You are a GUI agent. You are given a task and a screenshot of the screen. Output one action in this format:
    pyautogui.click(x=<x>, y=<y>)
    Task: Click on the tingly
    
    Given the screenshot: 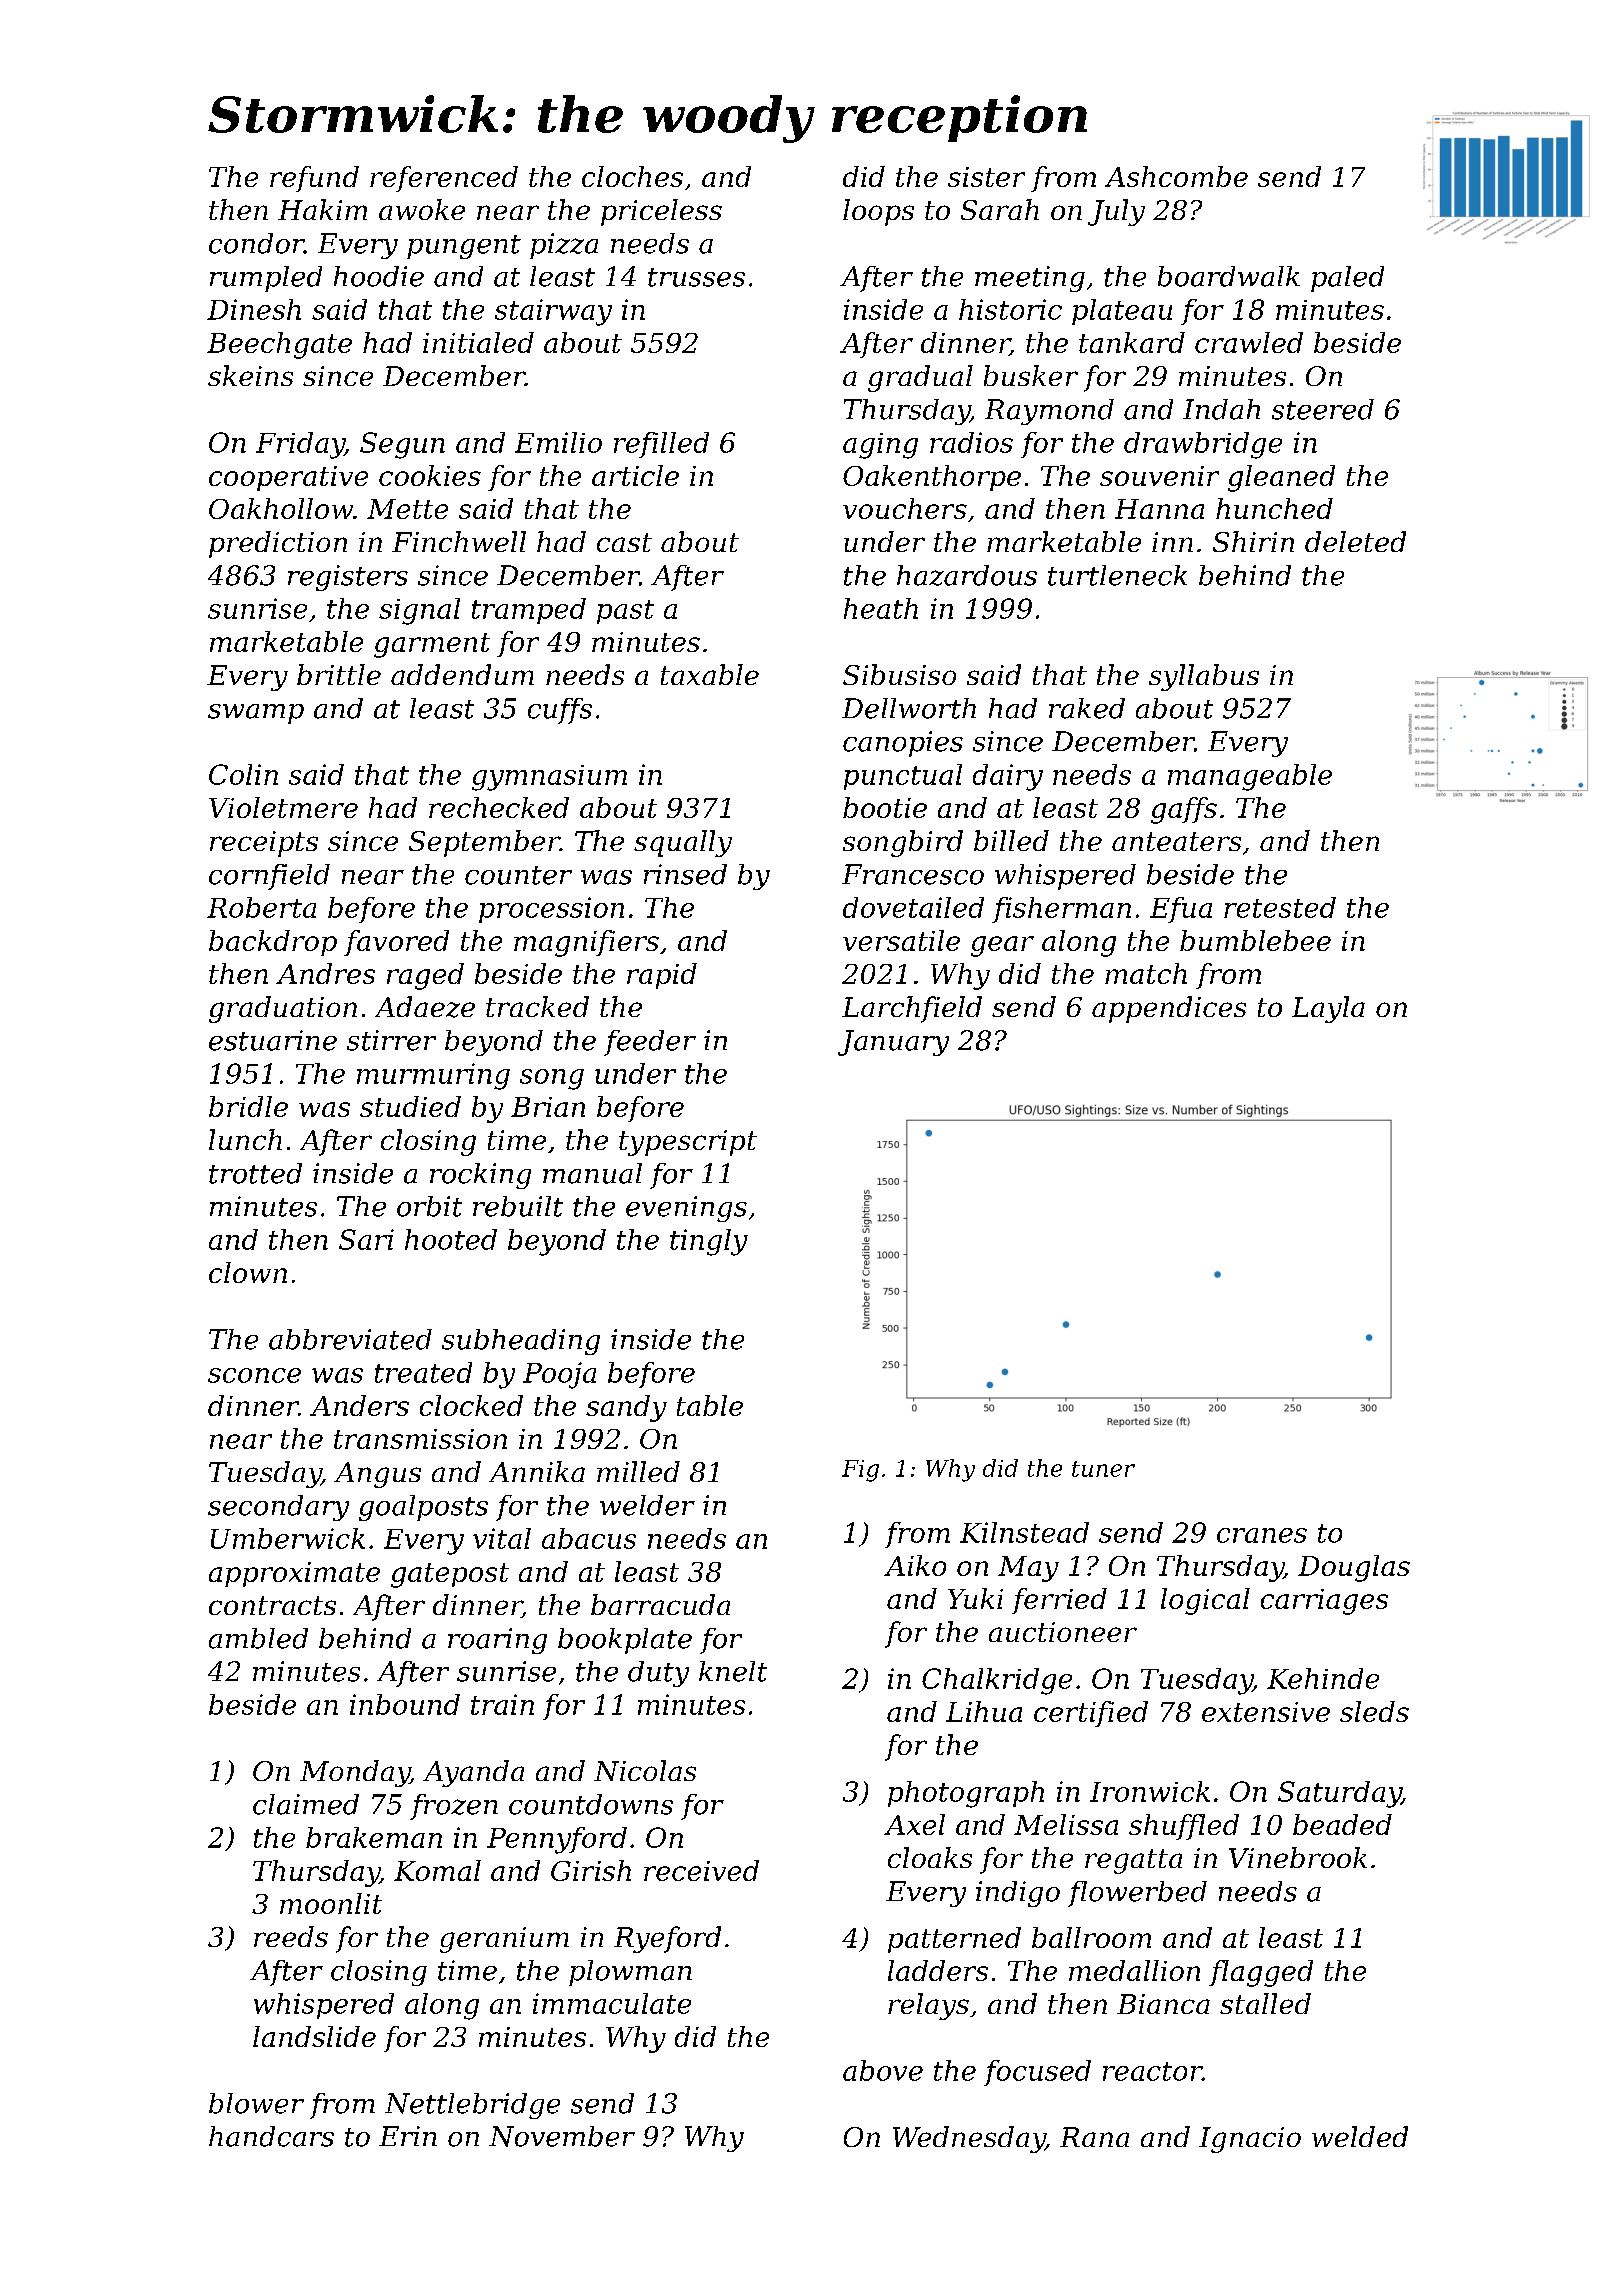 What is the action you would take?
    pyautogui.click(x=709, y=1242)
